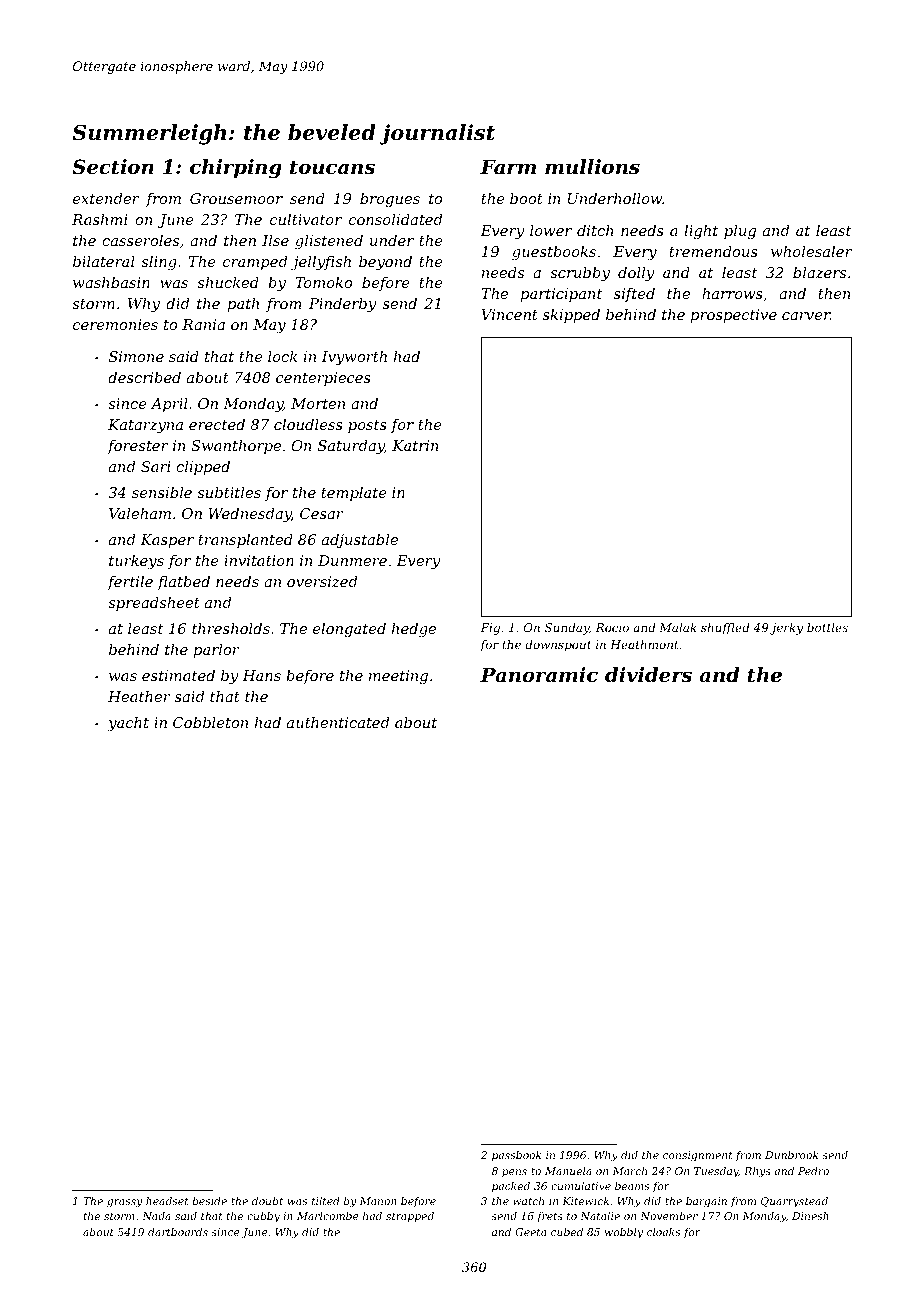 The image size is (924, 1308). I want to click on elongated, so click(349, 630).
